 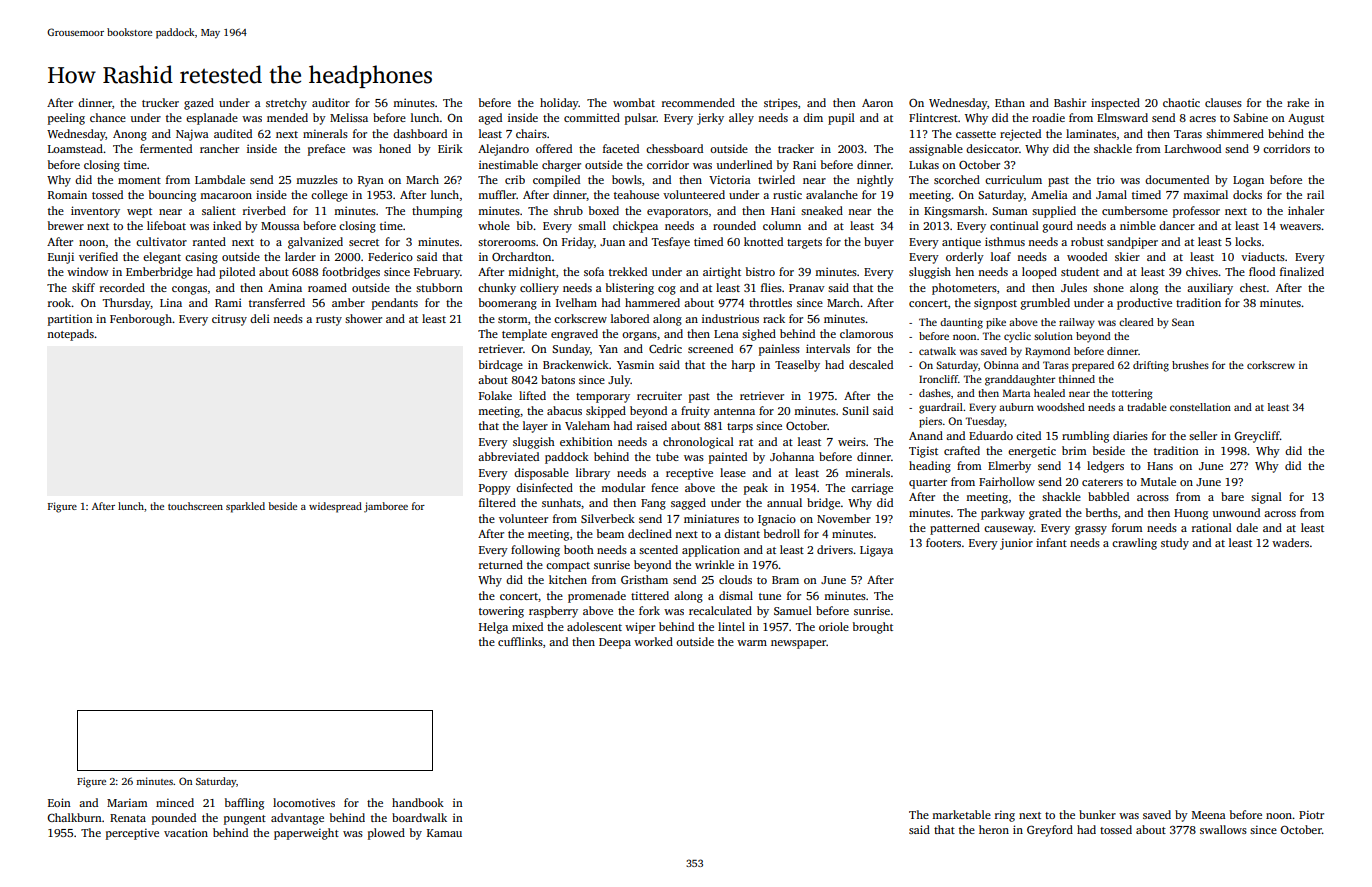 What do you see at coordinates (520, 641) in the image?
I see `cufflinks` at bounding box center [520, 641].
